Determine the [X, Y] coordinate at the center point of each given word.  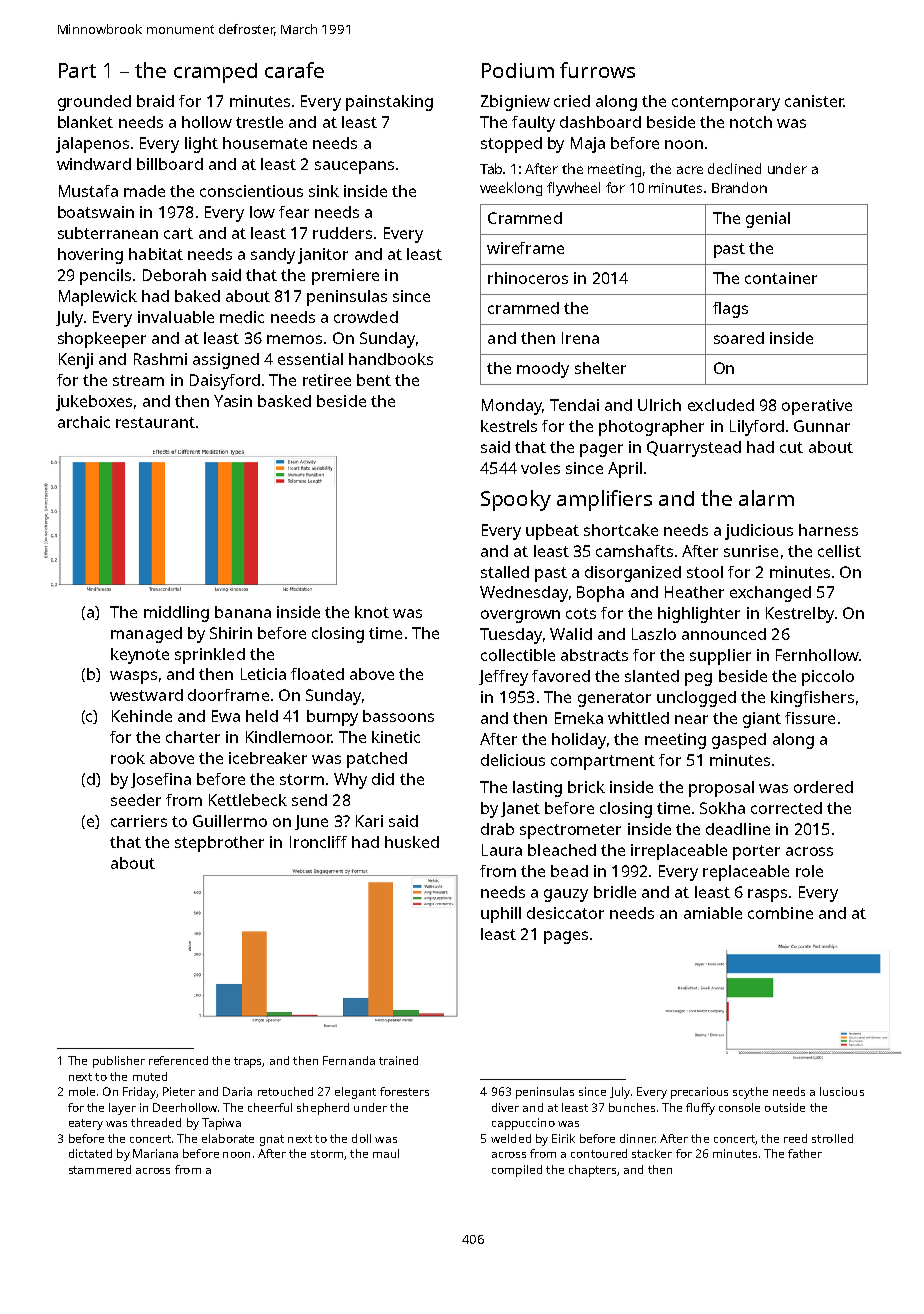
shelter [600, 368]
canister [814, 101]
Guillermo [230, 821]
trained [398, 1060]
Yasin [233, 401]
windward [94, 164]
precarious [699, 1093]
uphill [501, 915]
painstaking [389, 103]
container [781, 278]
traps [247, 1062]
